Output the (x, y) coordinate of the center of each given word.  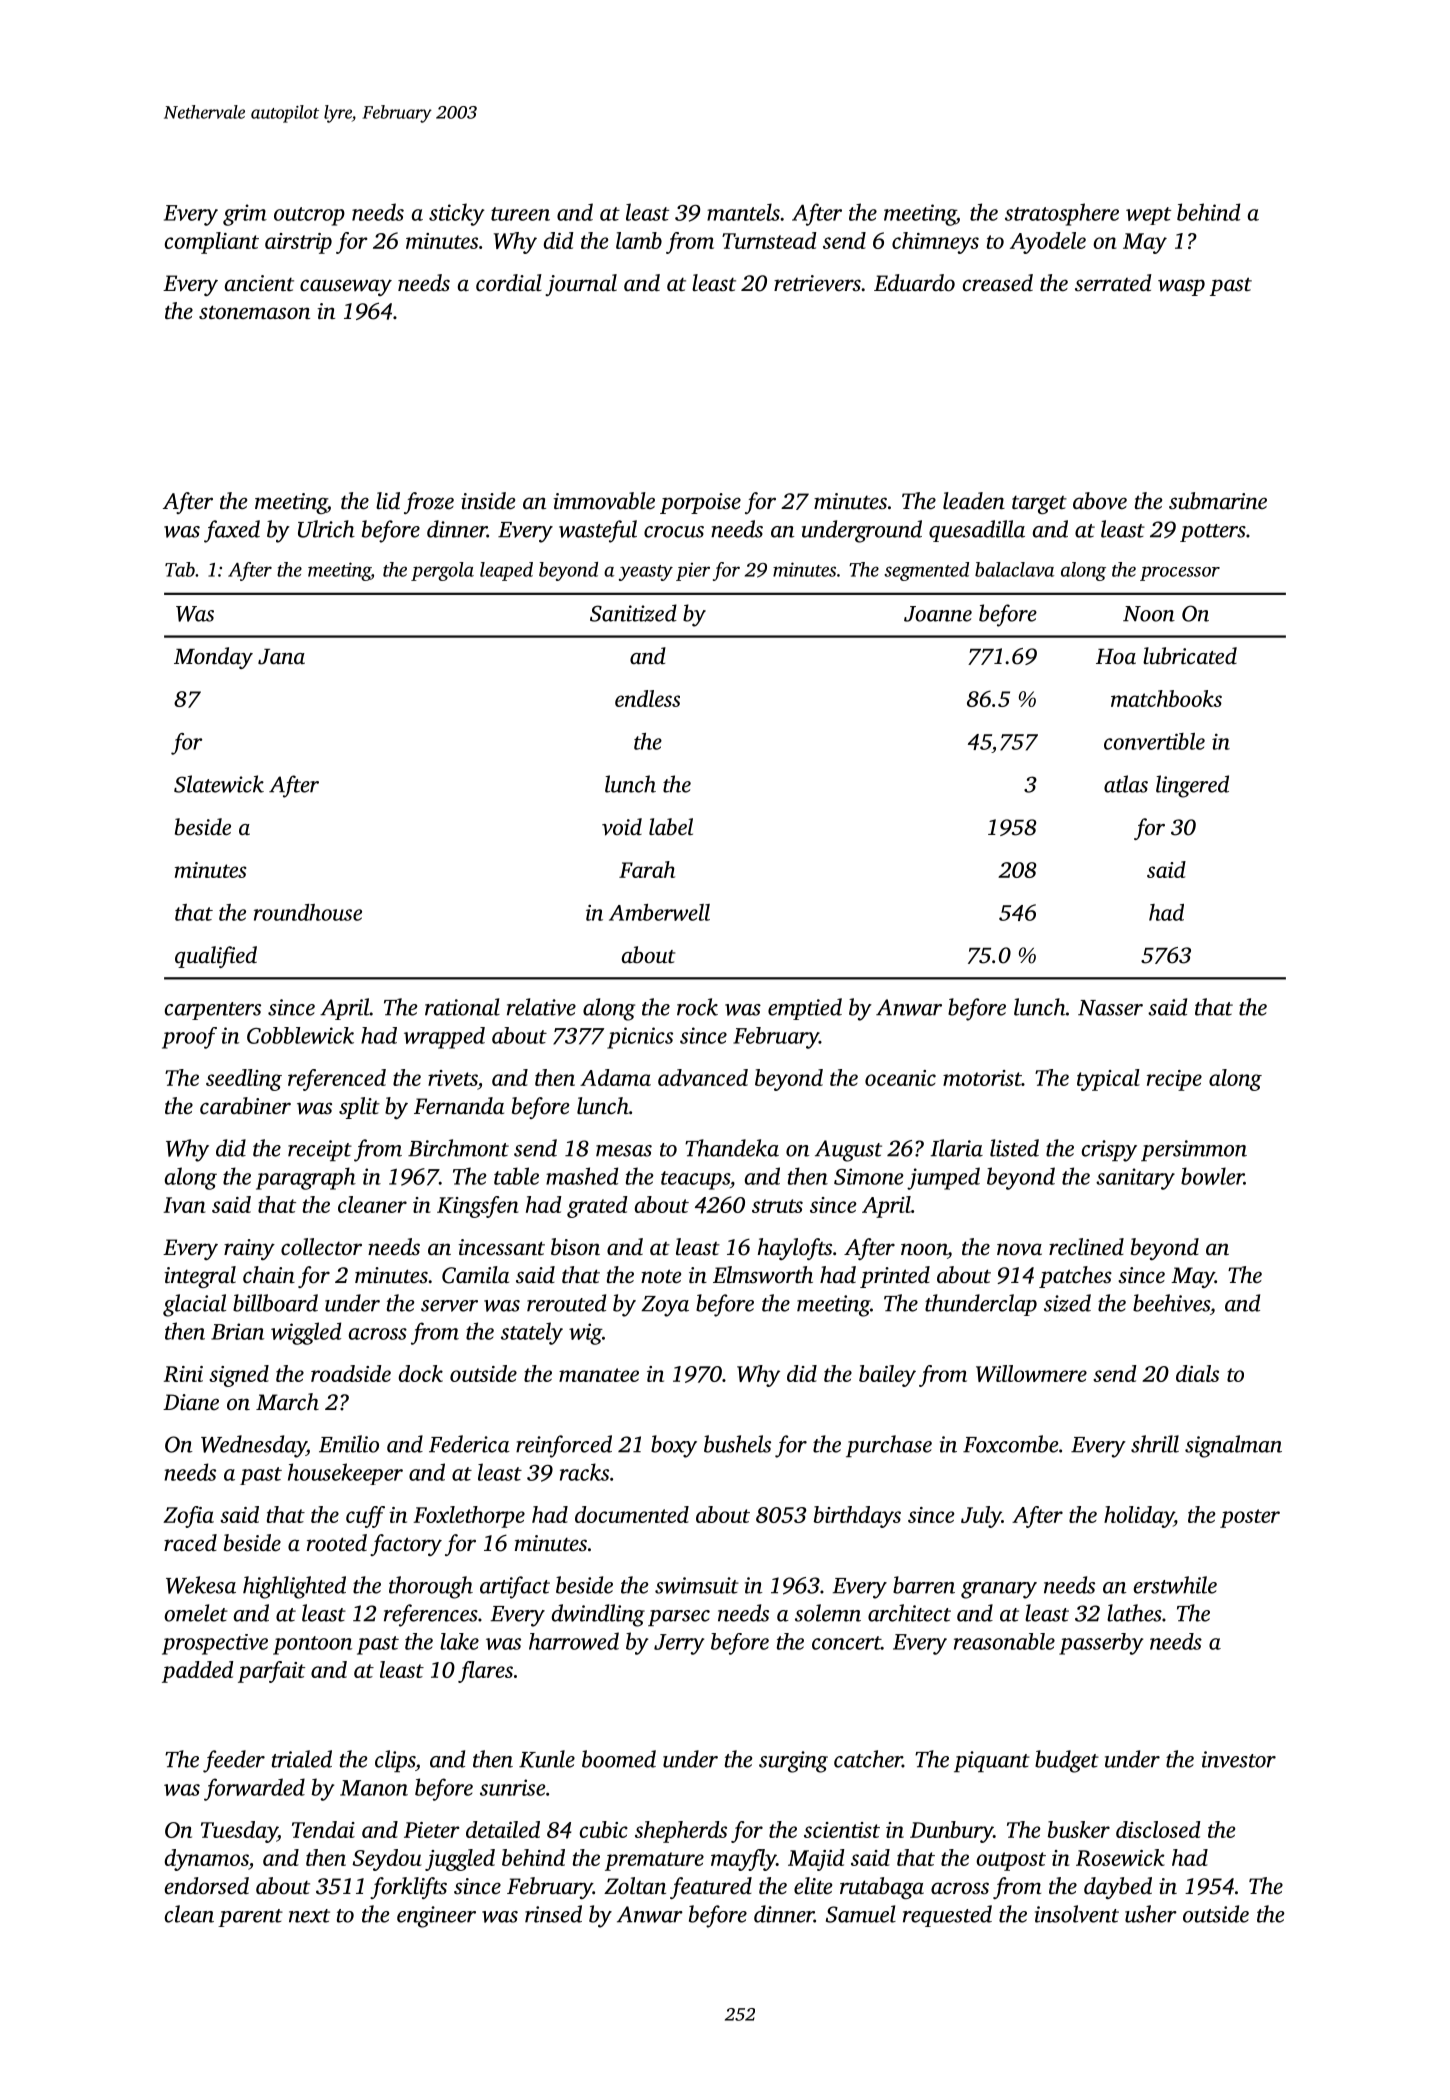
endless (647, 698)
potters (1213, 533)
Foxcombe (1011, 1444)
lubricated (1190, 656)
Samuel (861, 1914)
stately (532, 1333)
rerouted (566, 1303)
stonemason (254, 312)
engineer (436, 1917)
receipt (320, 1150)
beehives (1171, 1303)
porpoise (700, 503)
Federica (469, 1444)
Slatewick (219, 784)
